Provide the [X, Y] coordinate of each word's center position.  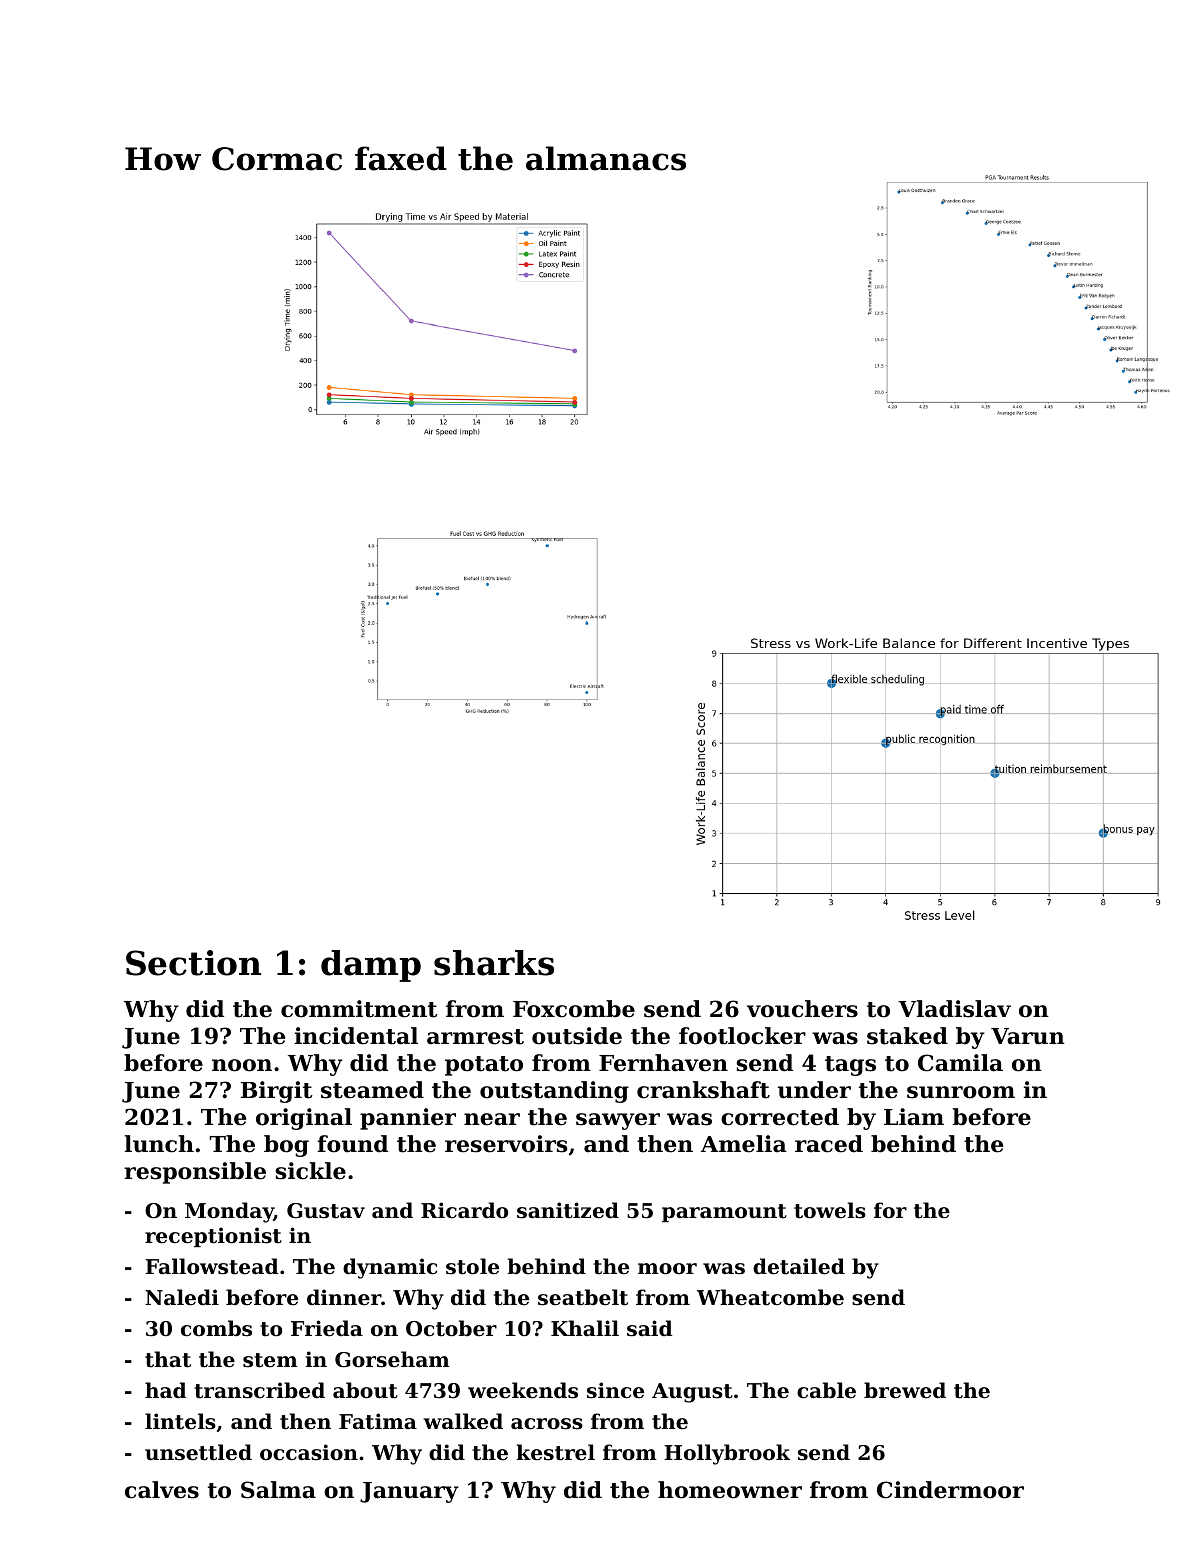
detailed [799, 1266]
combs [216, 1328]
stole [472, 1266]
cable [826, 1390]
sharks [494, 963]
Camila [960, 1063]
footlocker [742, 1036]
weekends [523, 1390]
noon [242, 1065]
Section [193, 963]
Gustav [326, 1211]
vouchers [802, 1009]
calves [162, 1490]
